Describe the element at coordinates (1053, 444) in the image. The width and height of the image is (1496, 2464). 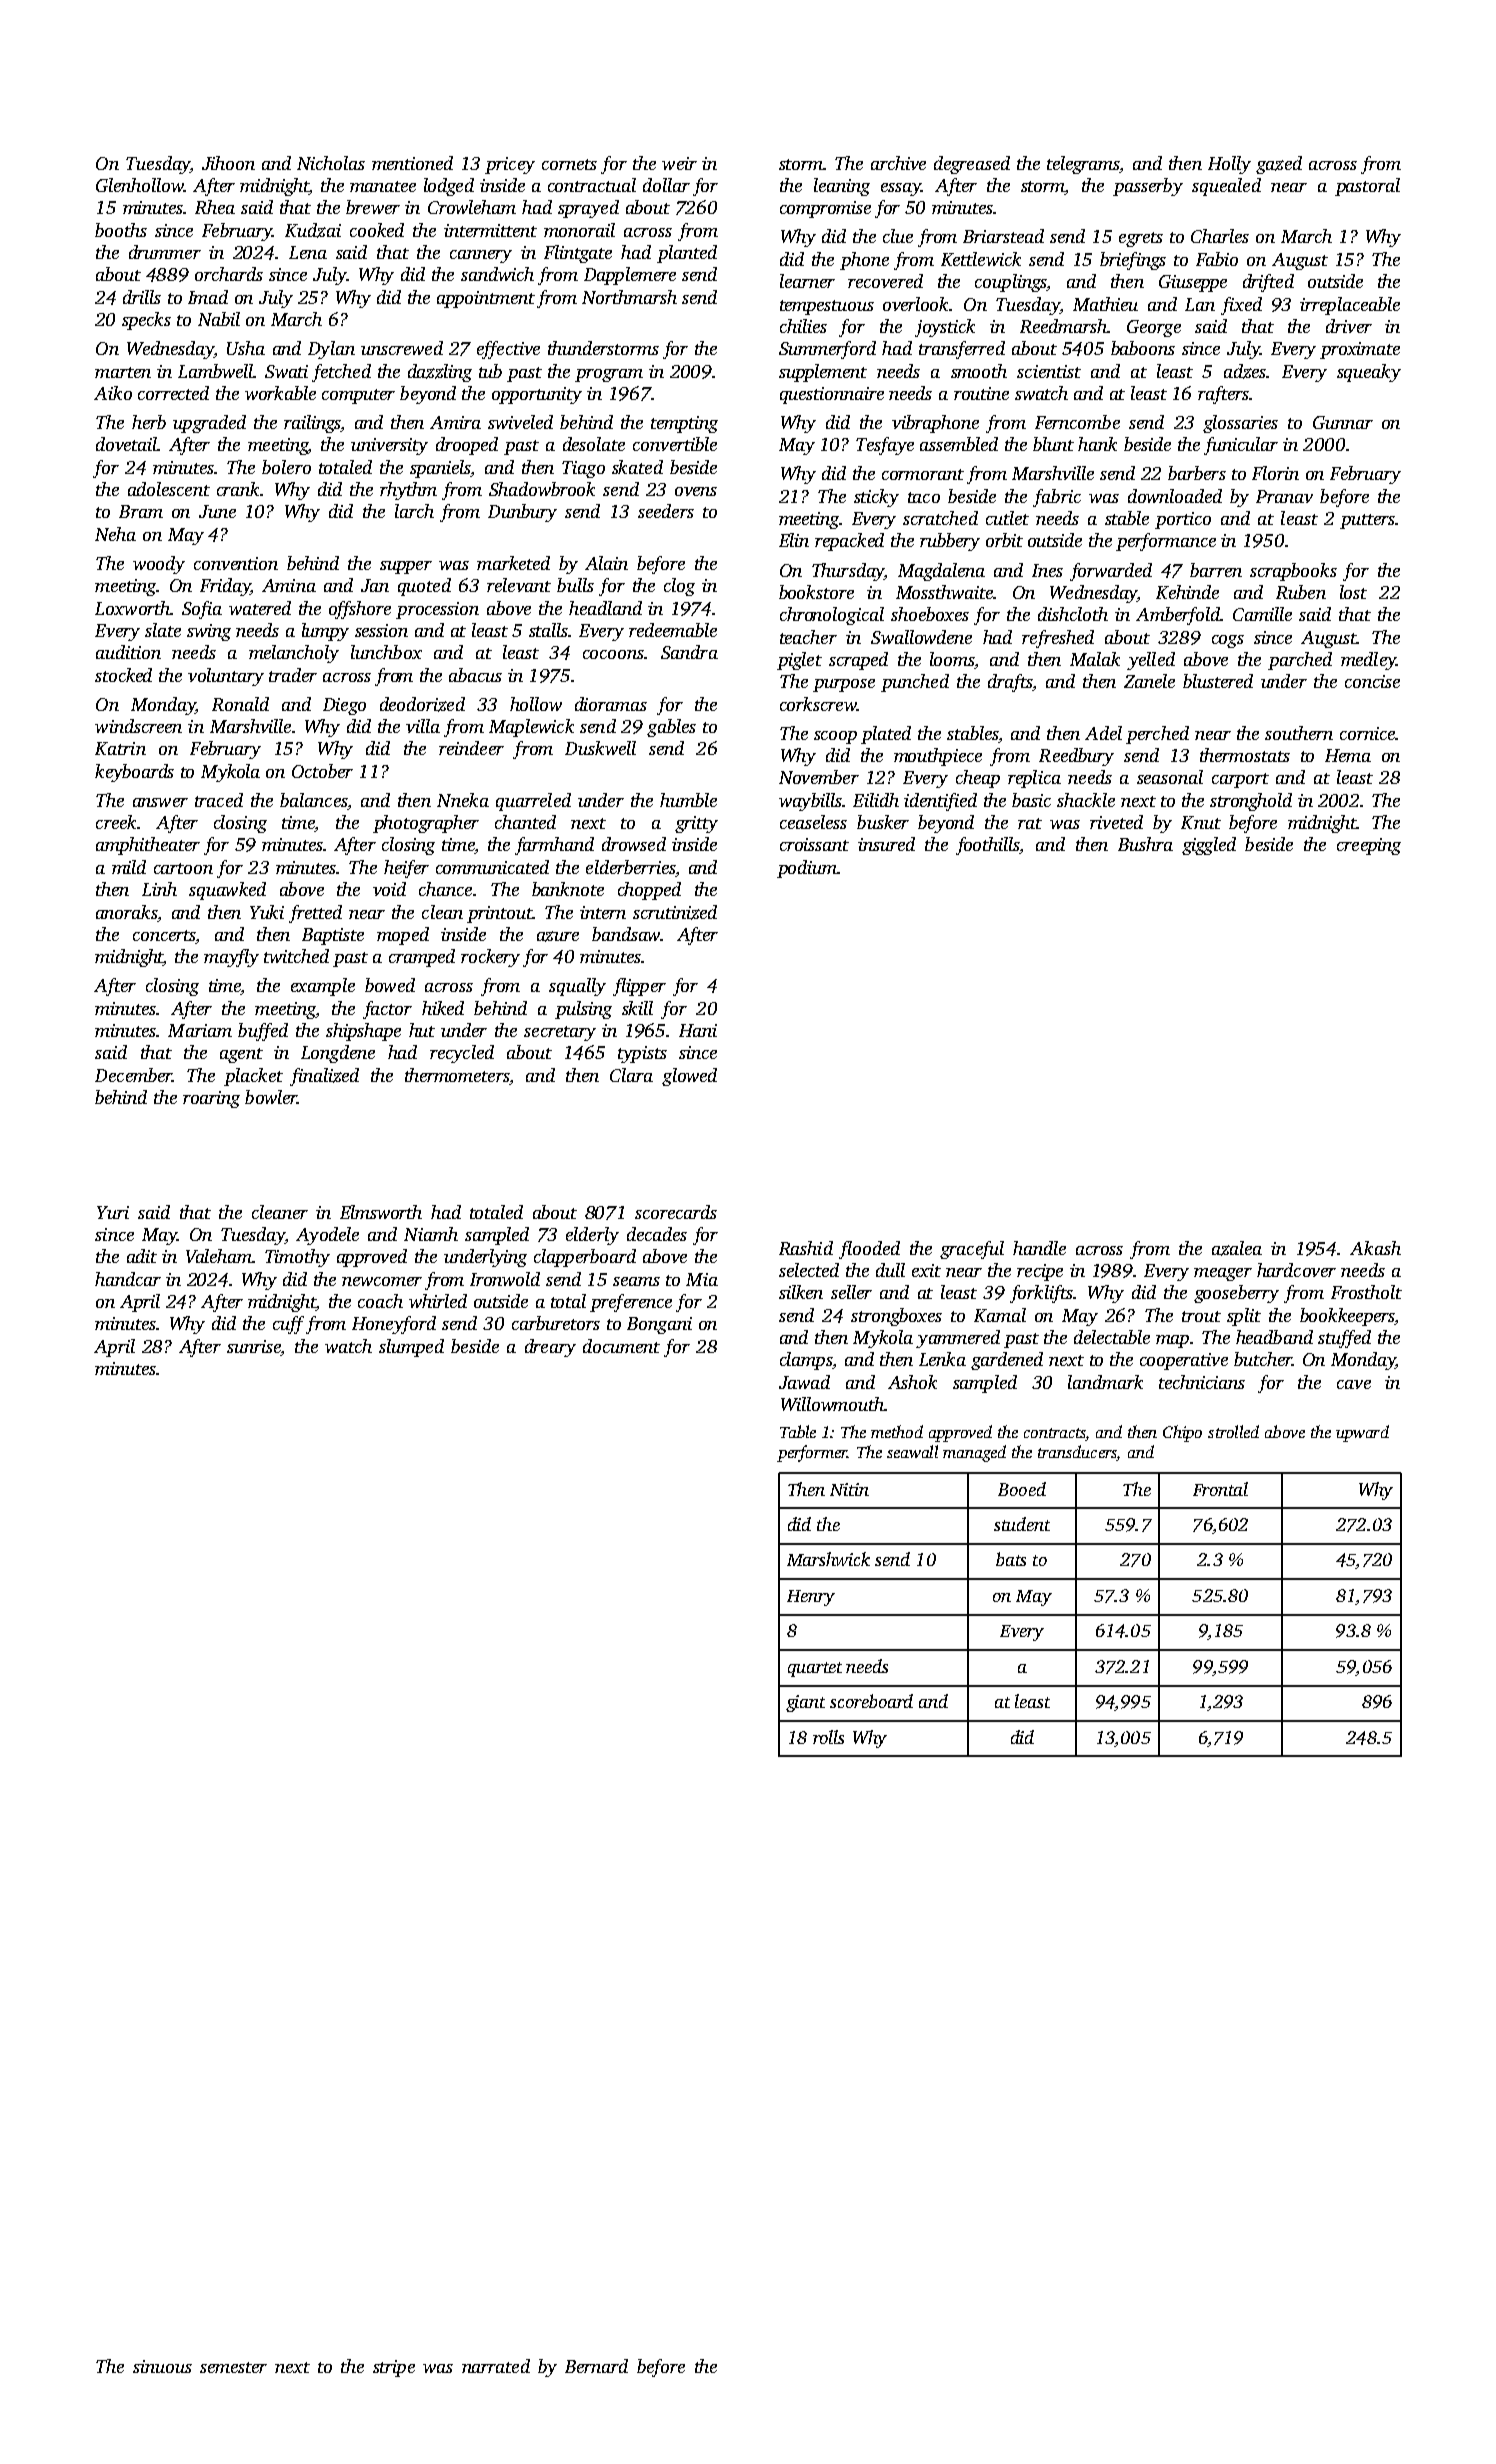
I see `blunt` at that location.
